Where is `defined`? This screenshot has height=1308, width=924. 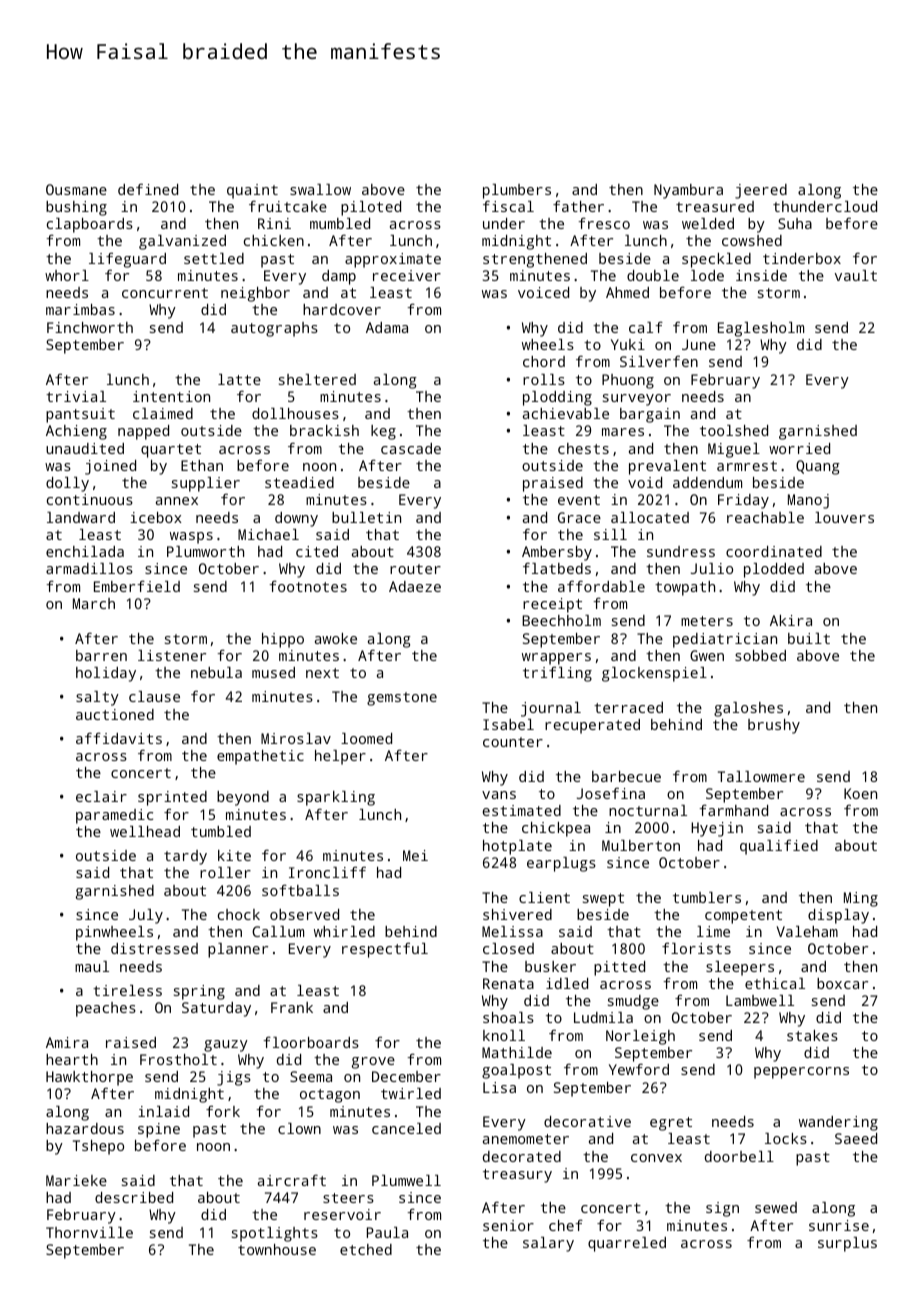
defined is located at coordinates (148, 189).
